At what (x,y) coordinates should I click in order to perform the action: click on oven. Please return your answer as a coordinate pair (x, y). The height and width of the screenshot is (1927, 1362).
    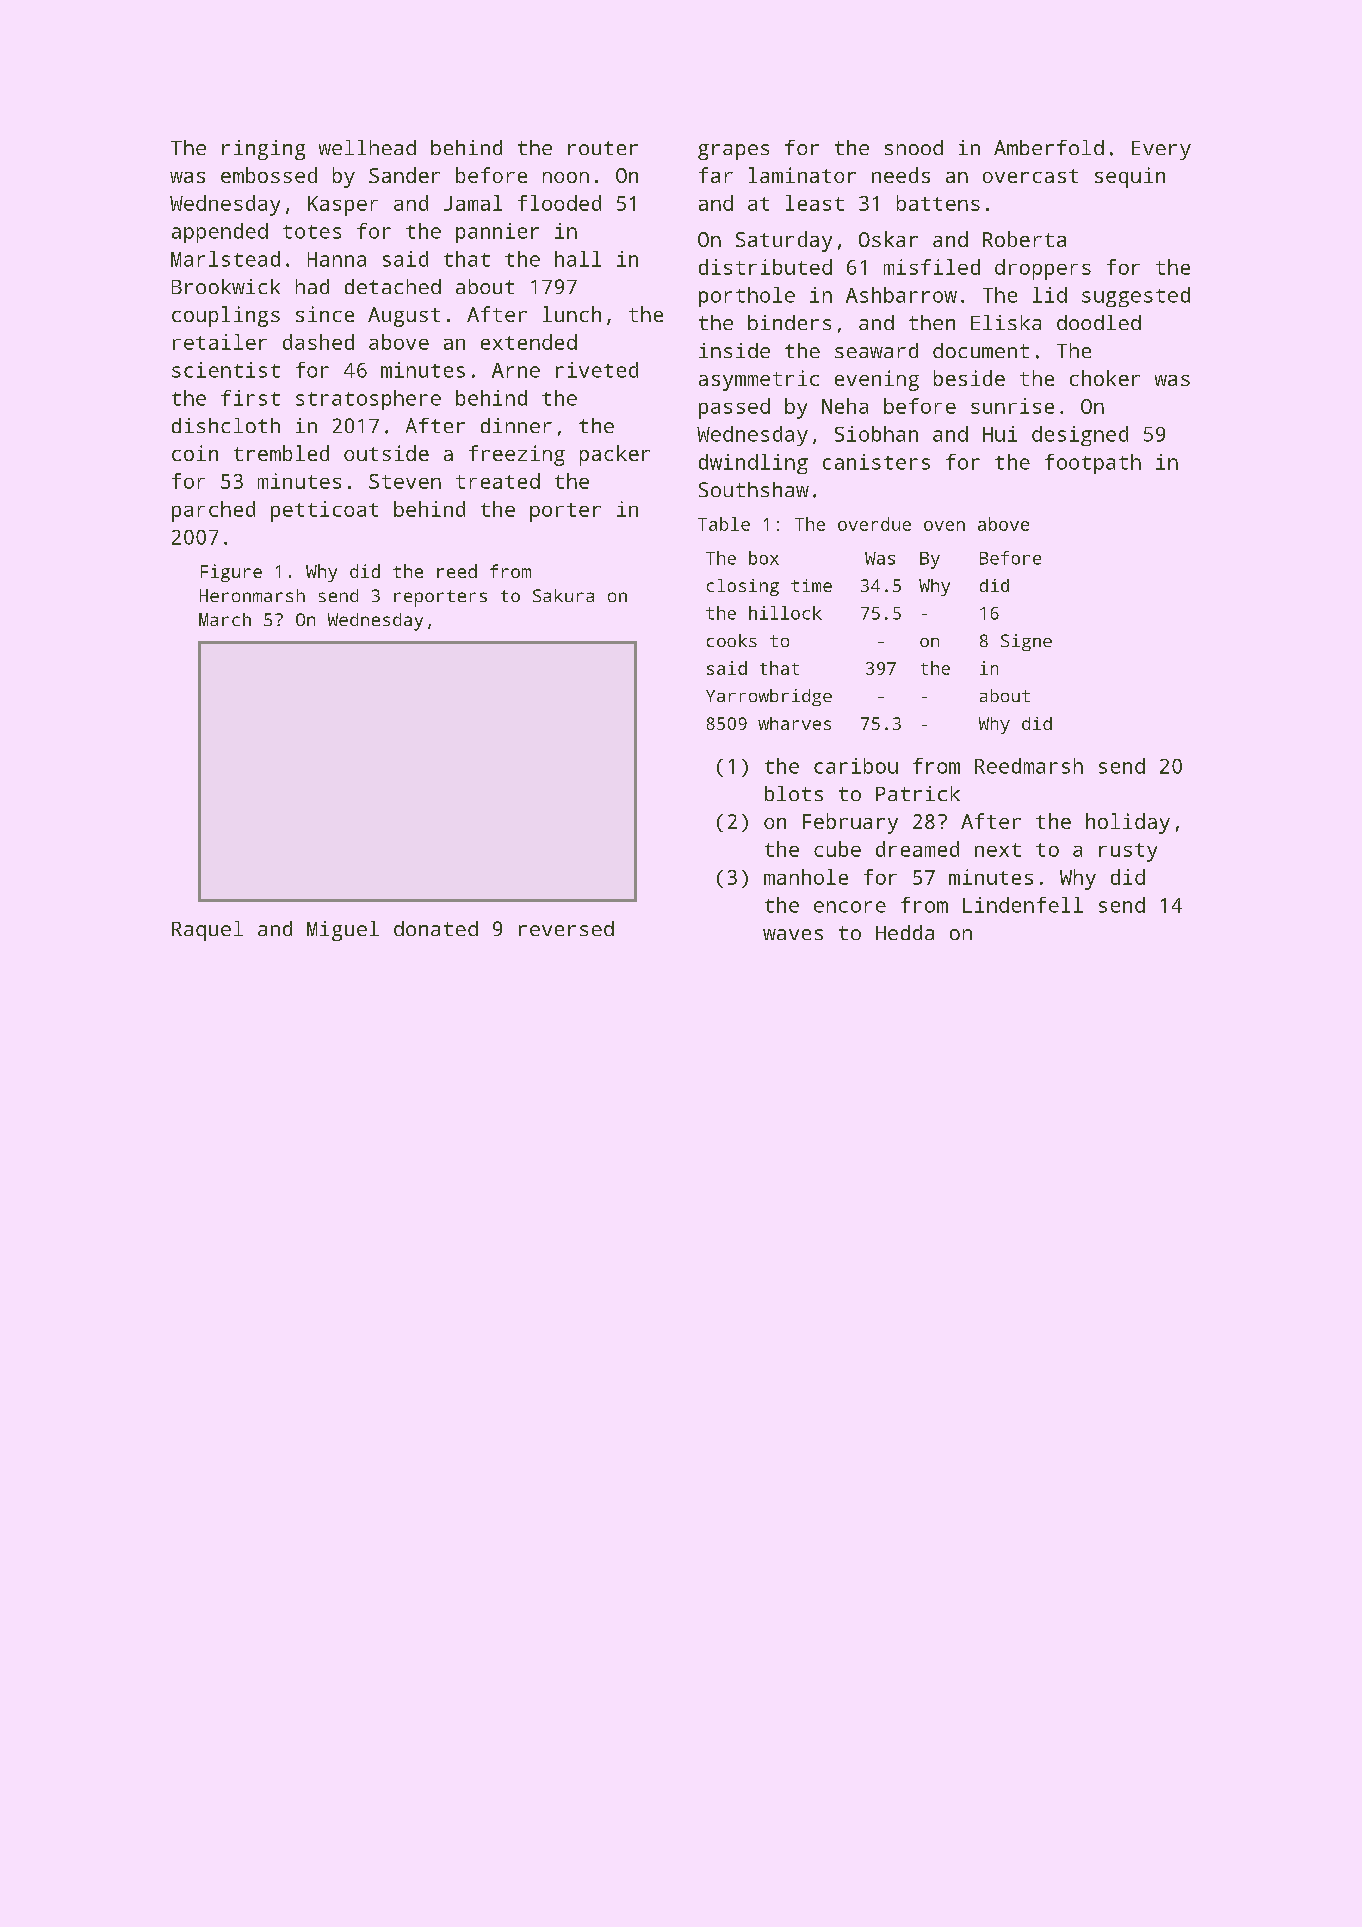
    Looking at the image, I should click on (944, 526).
